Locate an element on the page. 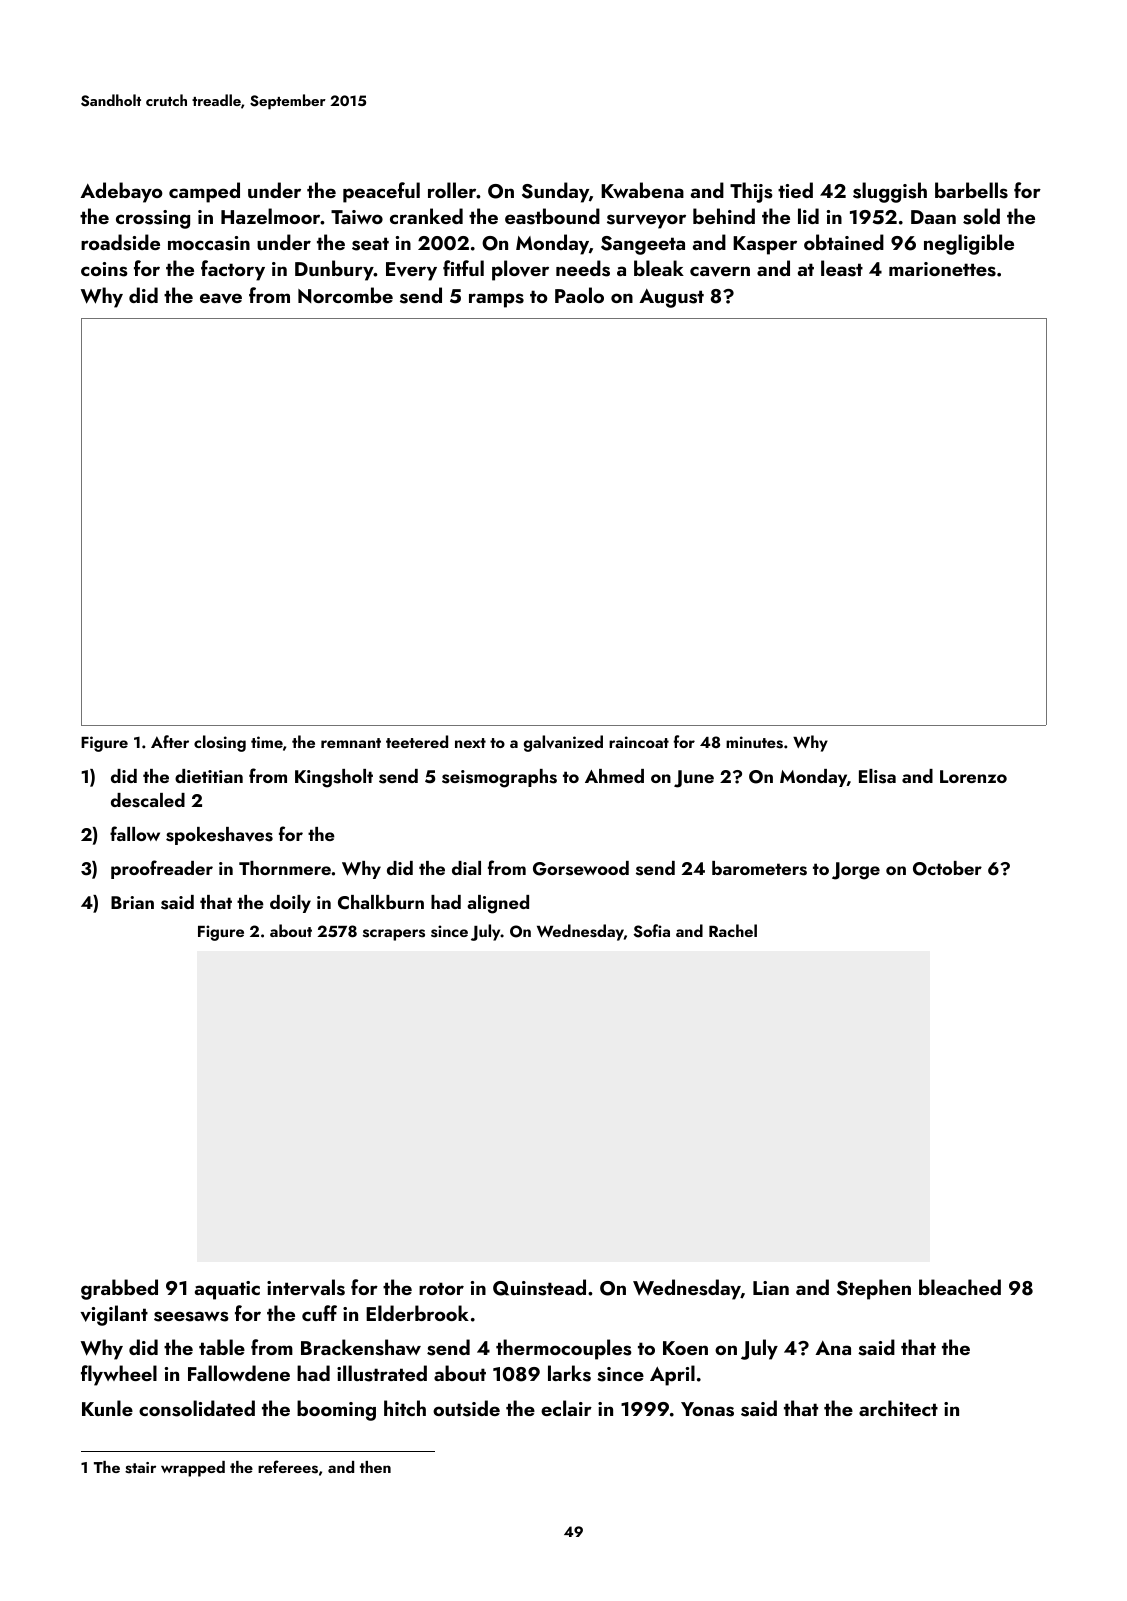 Image resolution: width=1127 pixels, height=1601 pixels. Ana is located at coordinates (833, 1348).
